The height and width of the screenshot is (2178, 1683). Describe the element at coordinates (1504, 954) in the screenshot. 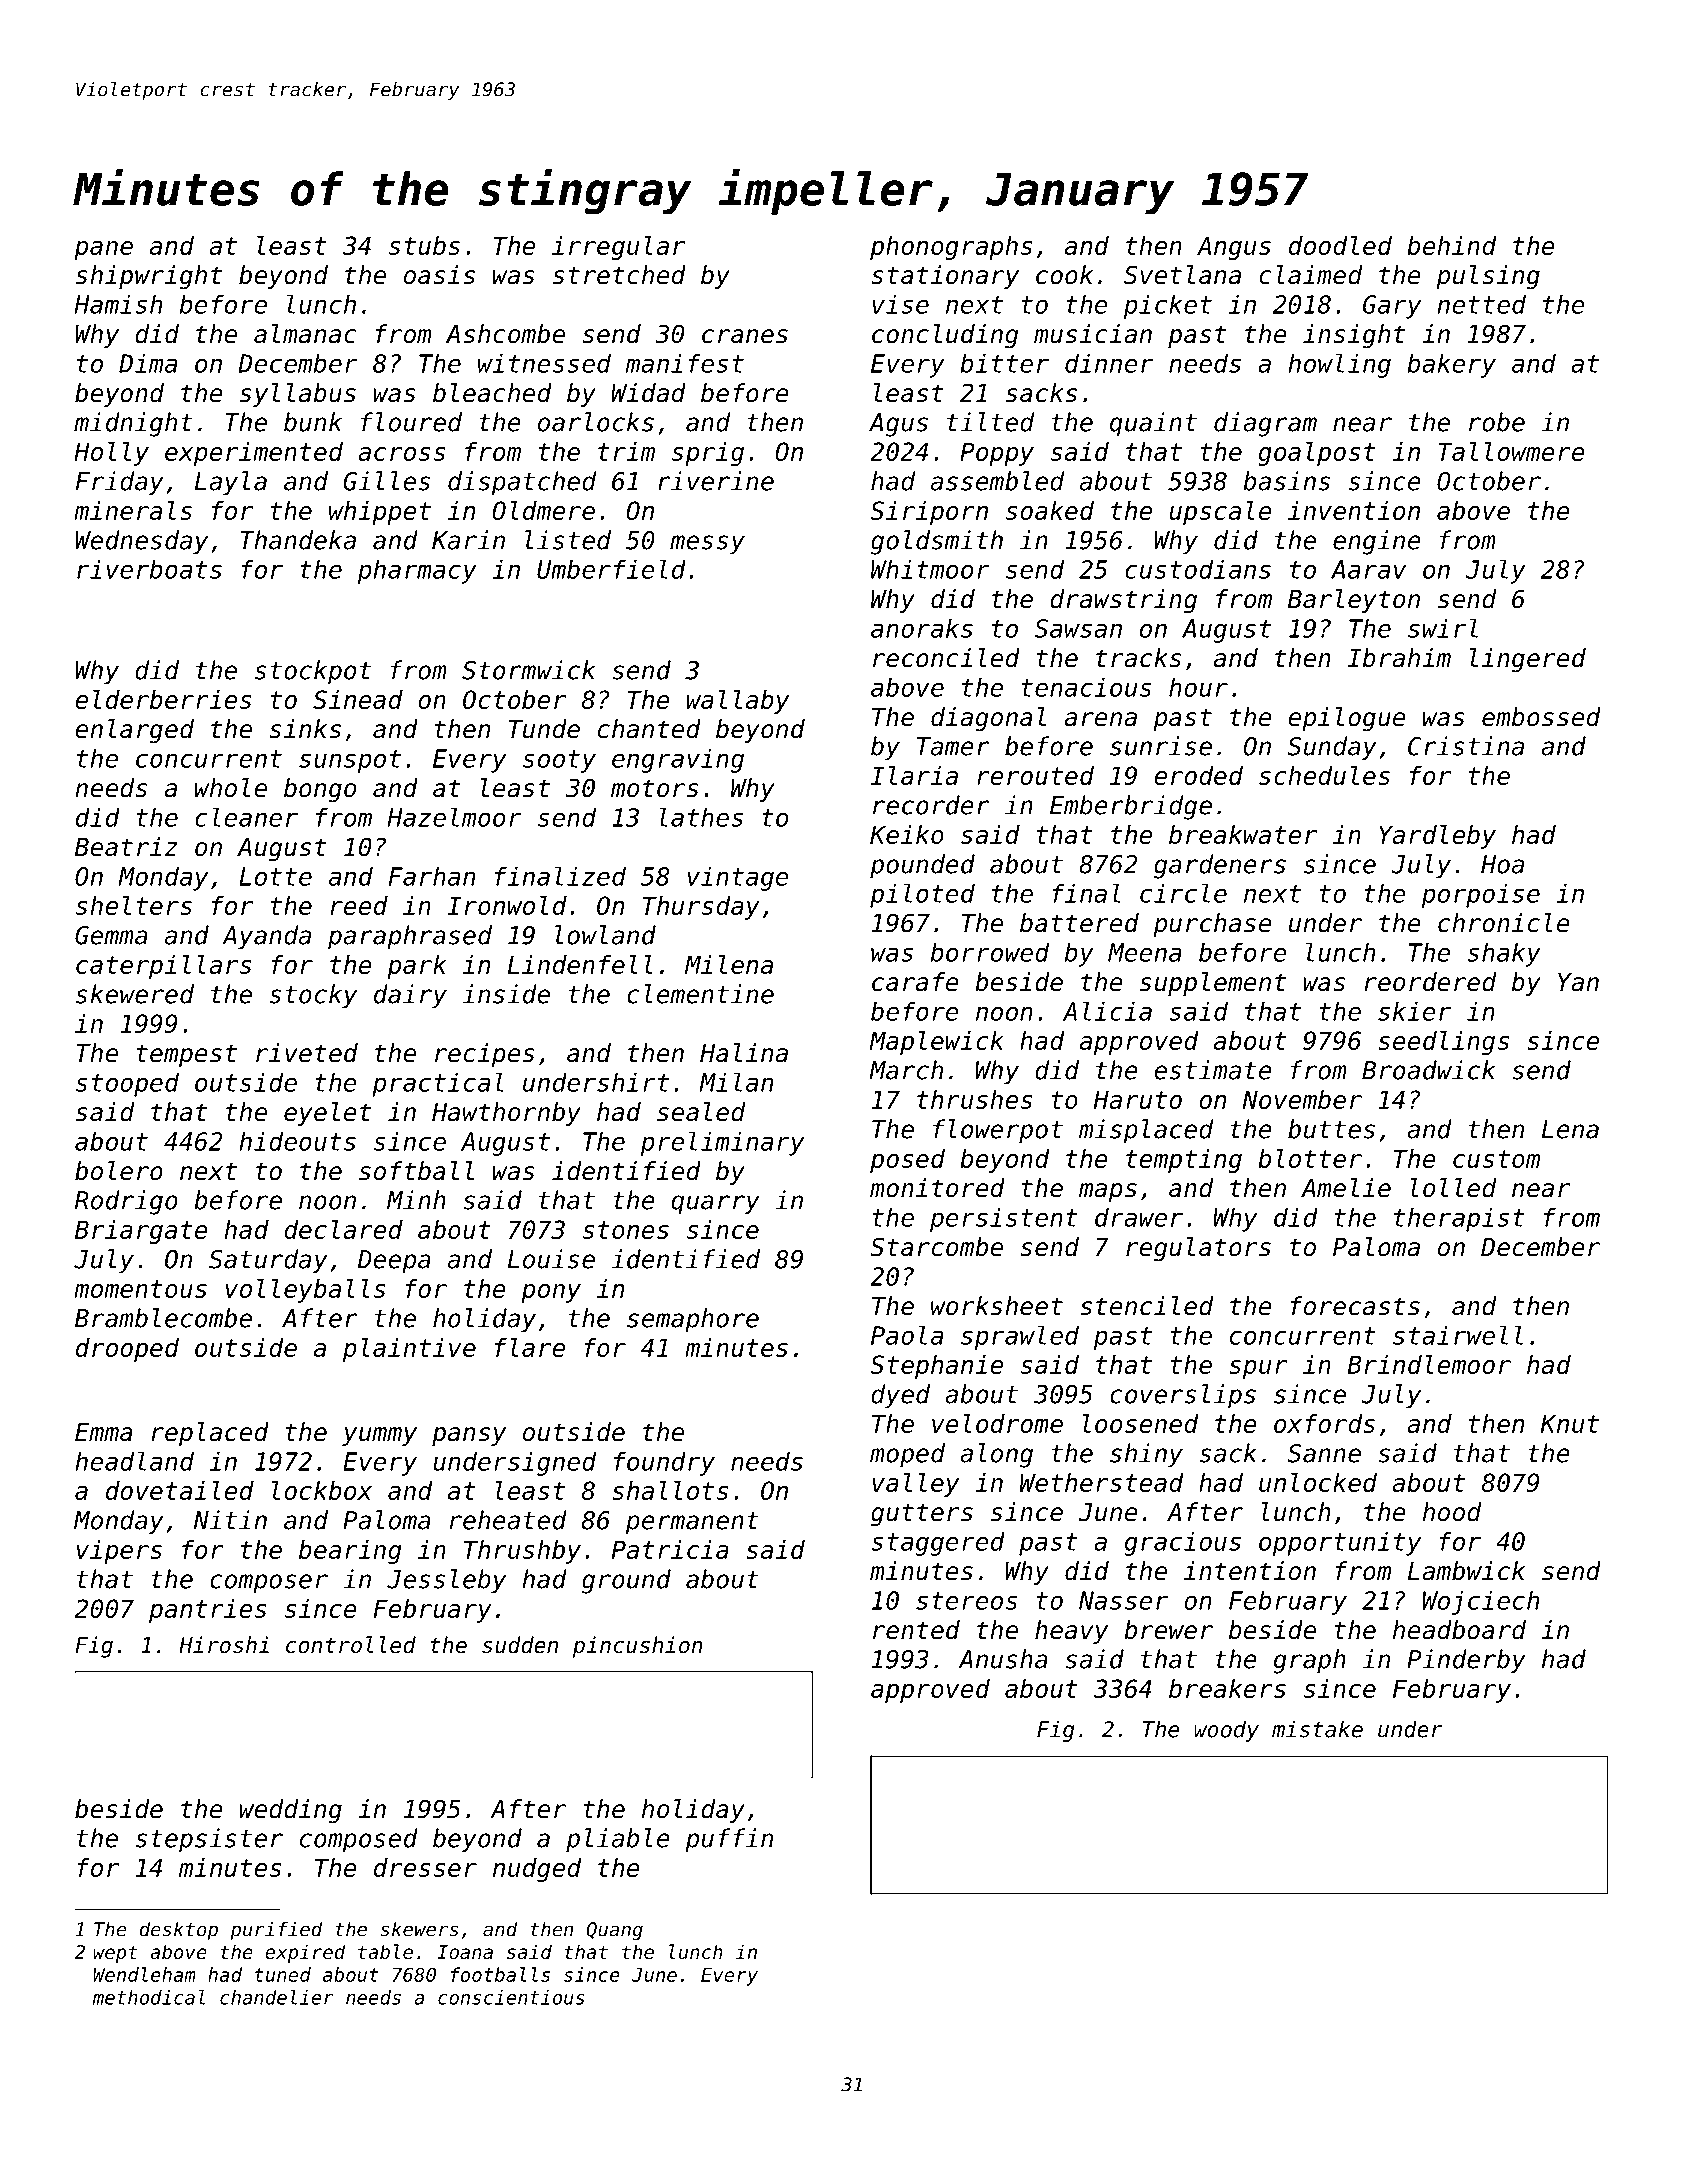

I see `shaky` at that location.
